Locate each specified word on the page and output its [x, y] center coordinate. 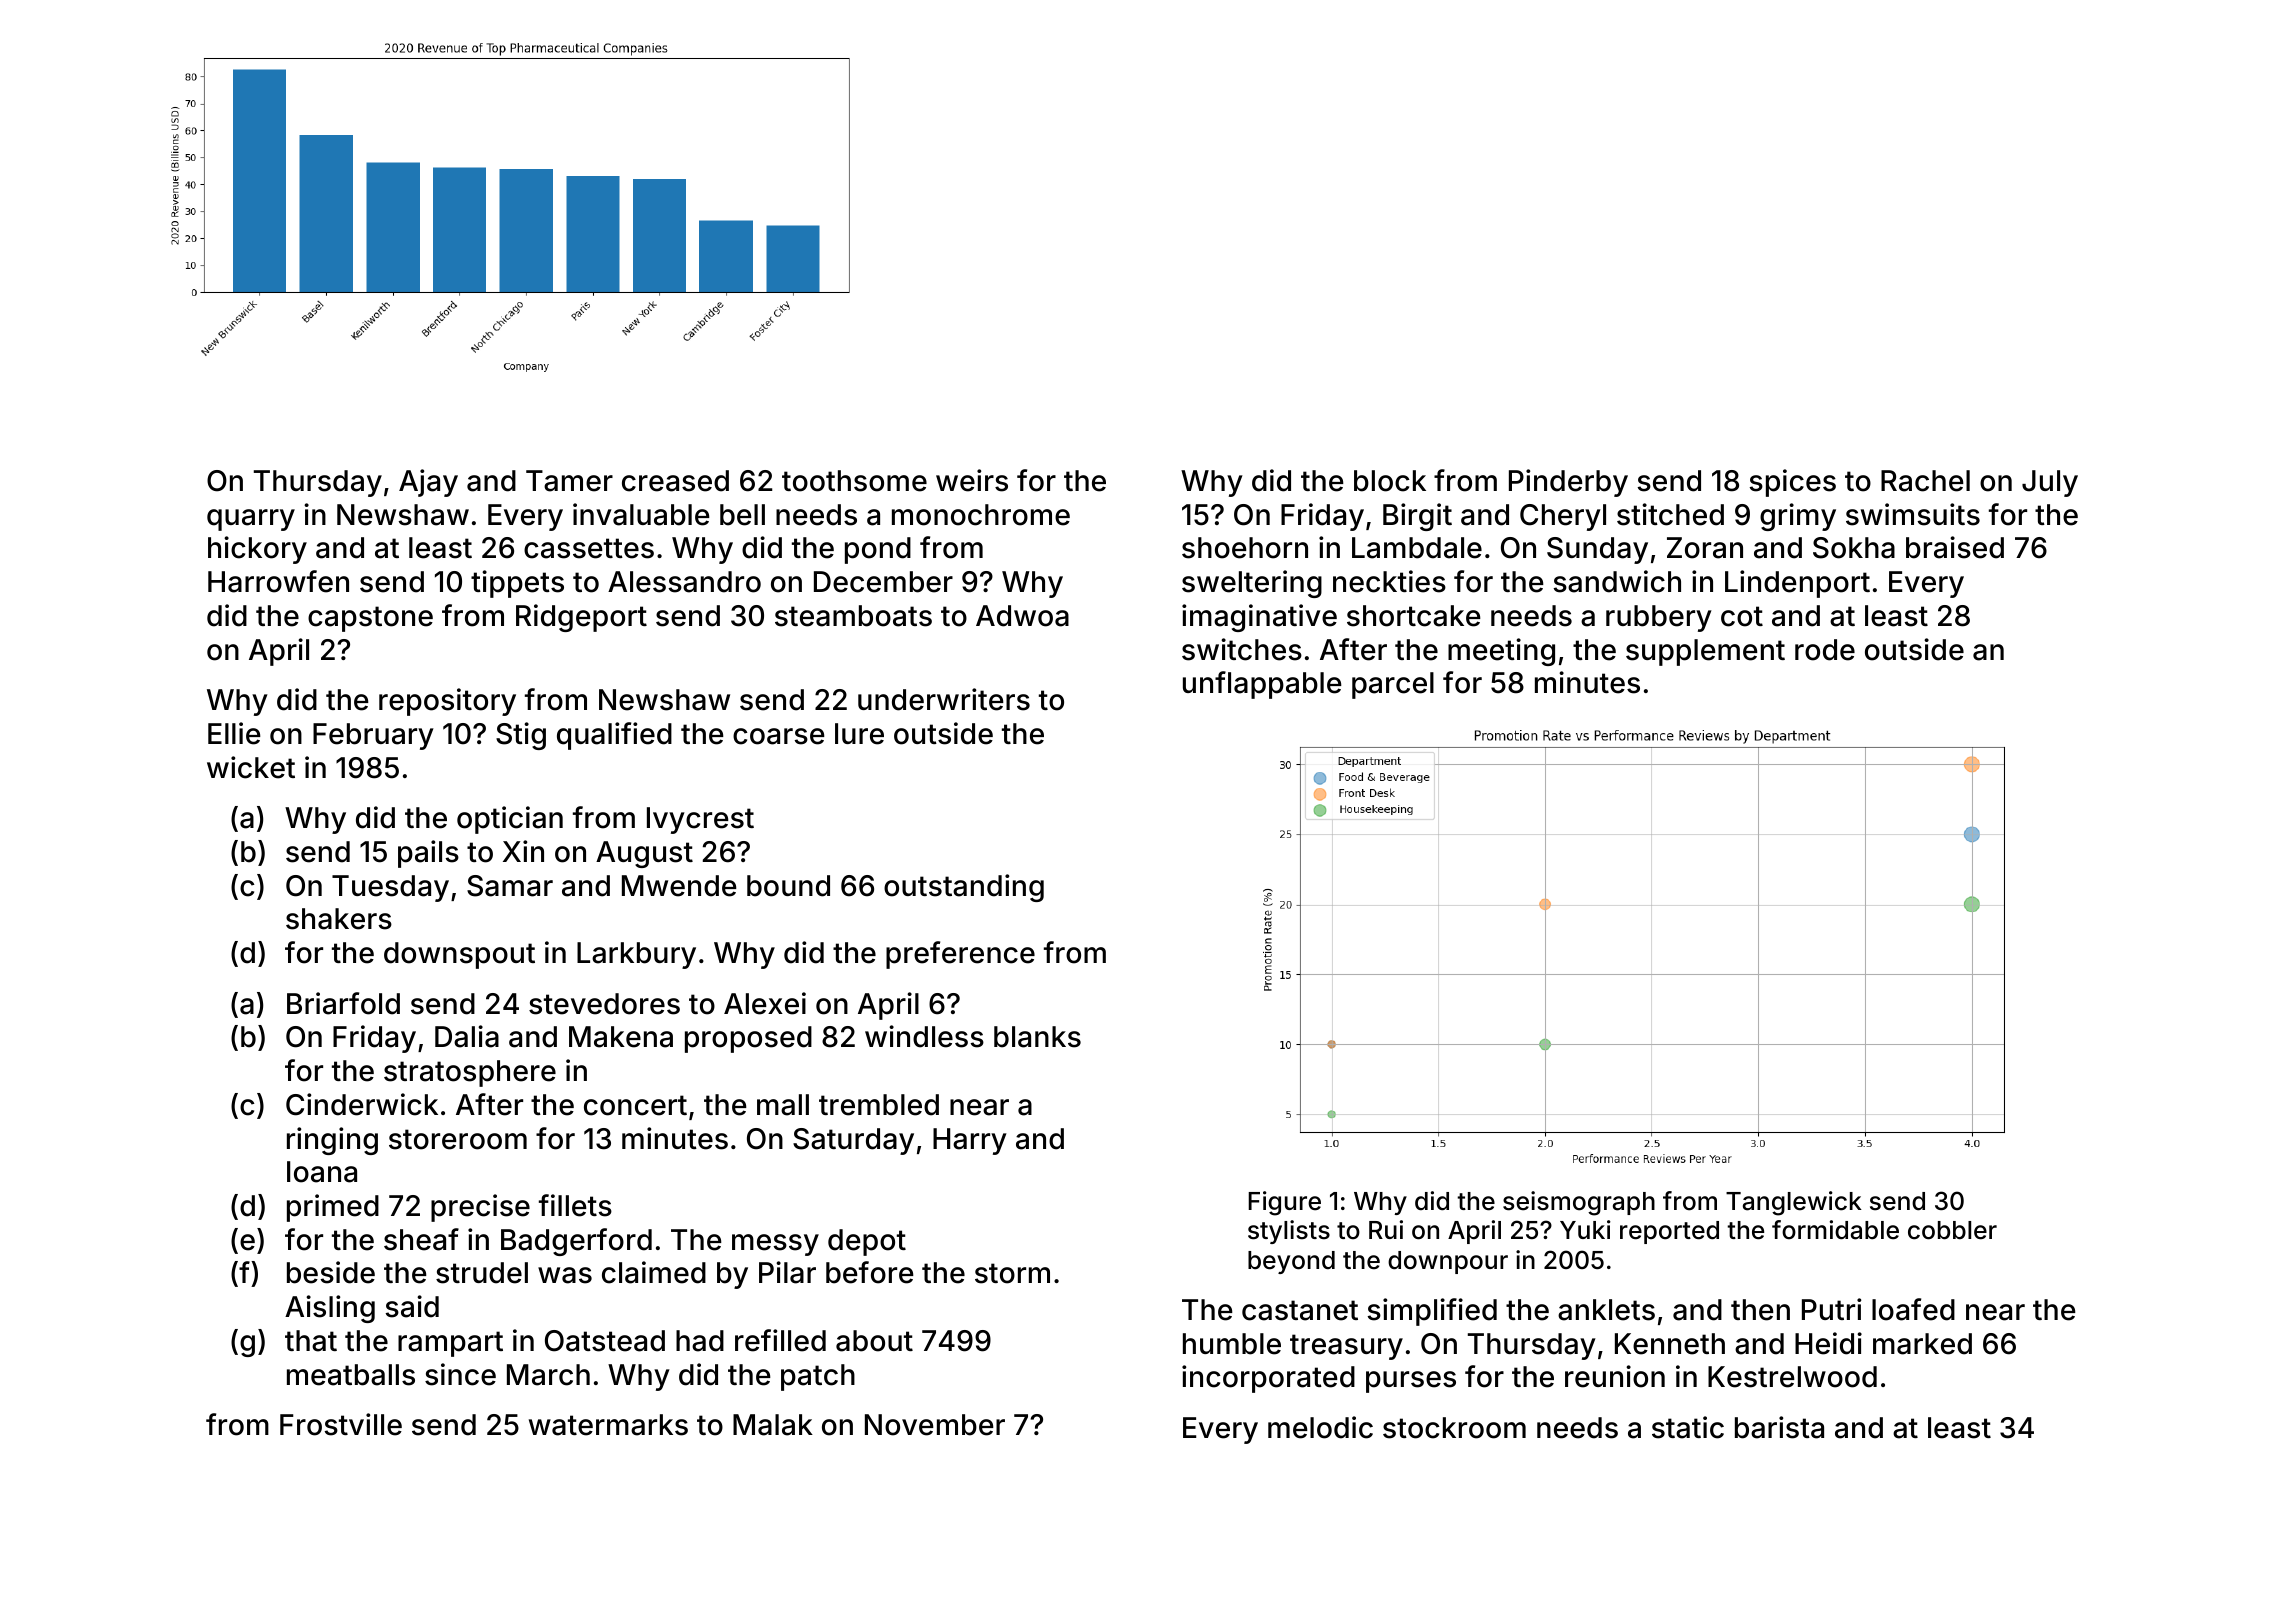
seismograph [1579, 1203]
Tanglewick [1794, 1203]
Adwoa [1022, 616]
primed [333, 1208]
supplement [1705, 652]
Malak [773, 1425]
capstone [370, 619]
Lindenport [1797, 584]
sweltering [1252, 584]
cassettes [589, 548]
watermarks [608, 1425]
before [870, 1272]
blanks [1037, 1037]
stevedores [604, 1004]
